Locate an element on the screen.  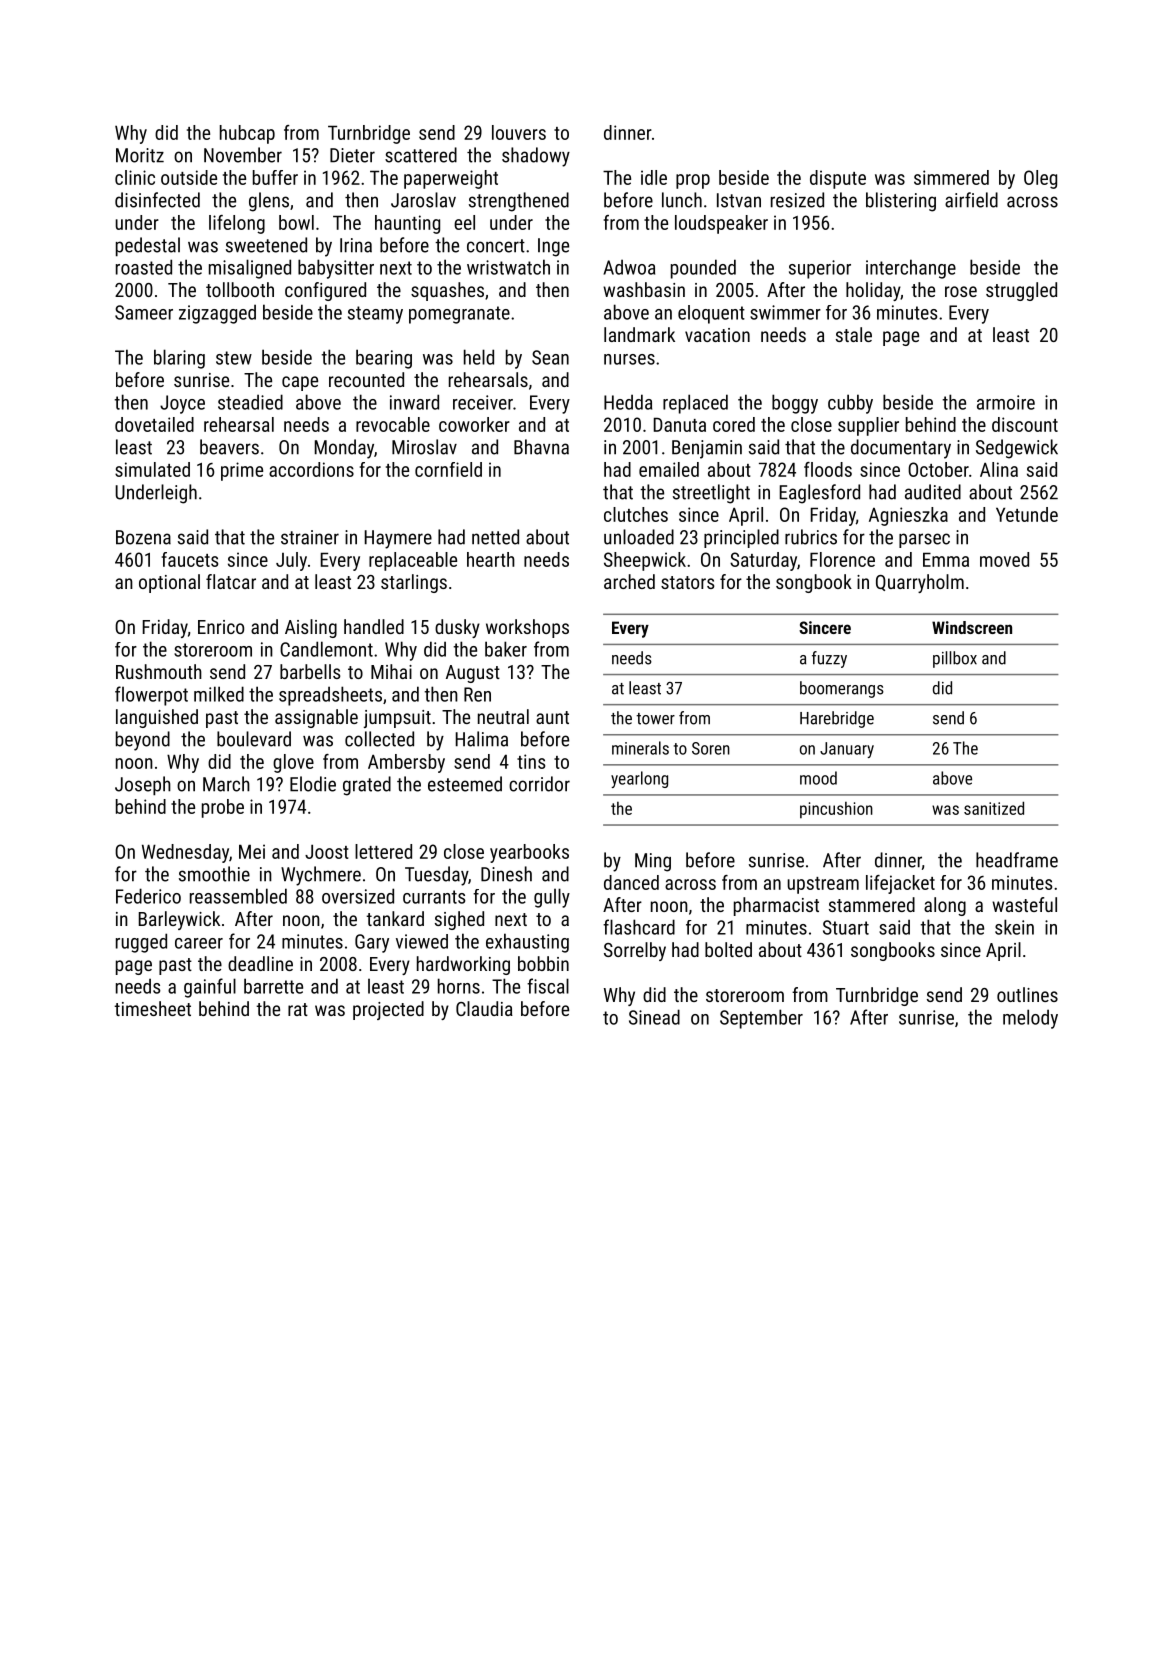
hubcap is located at coordinates (247, 134).
